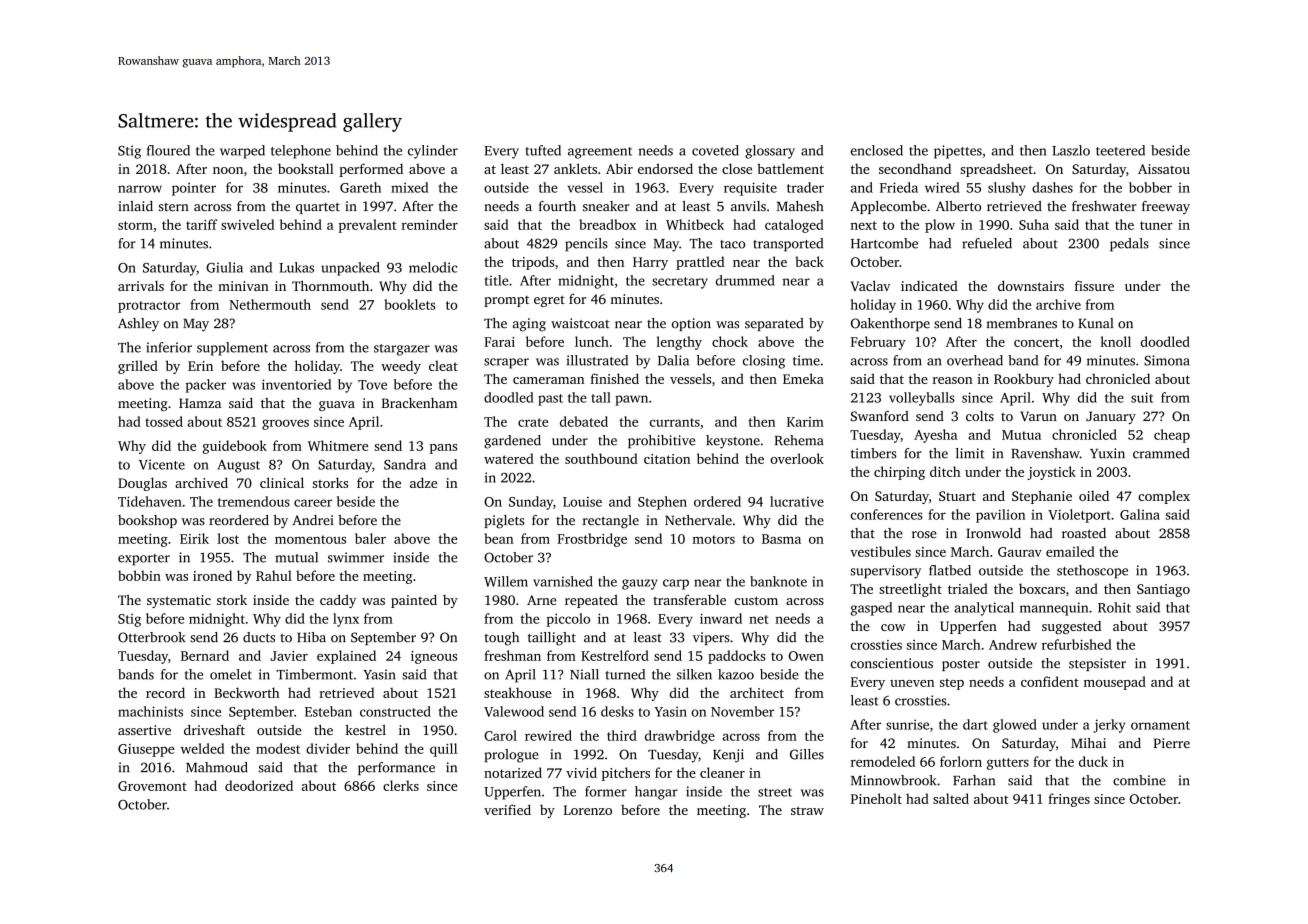 This screenshot has width=1308, height=924. What do you see at coordinates (961, 665) in the screenshot?
I see `poster` at bounding box center [961, 665].
